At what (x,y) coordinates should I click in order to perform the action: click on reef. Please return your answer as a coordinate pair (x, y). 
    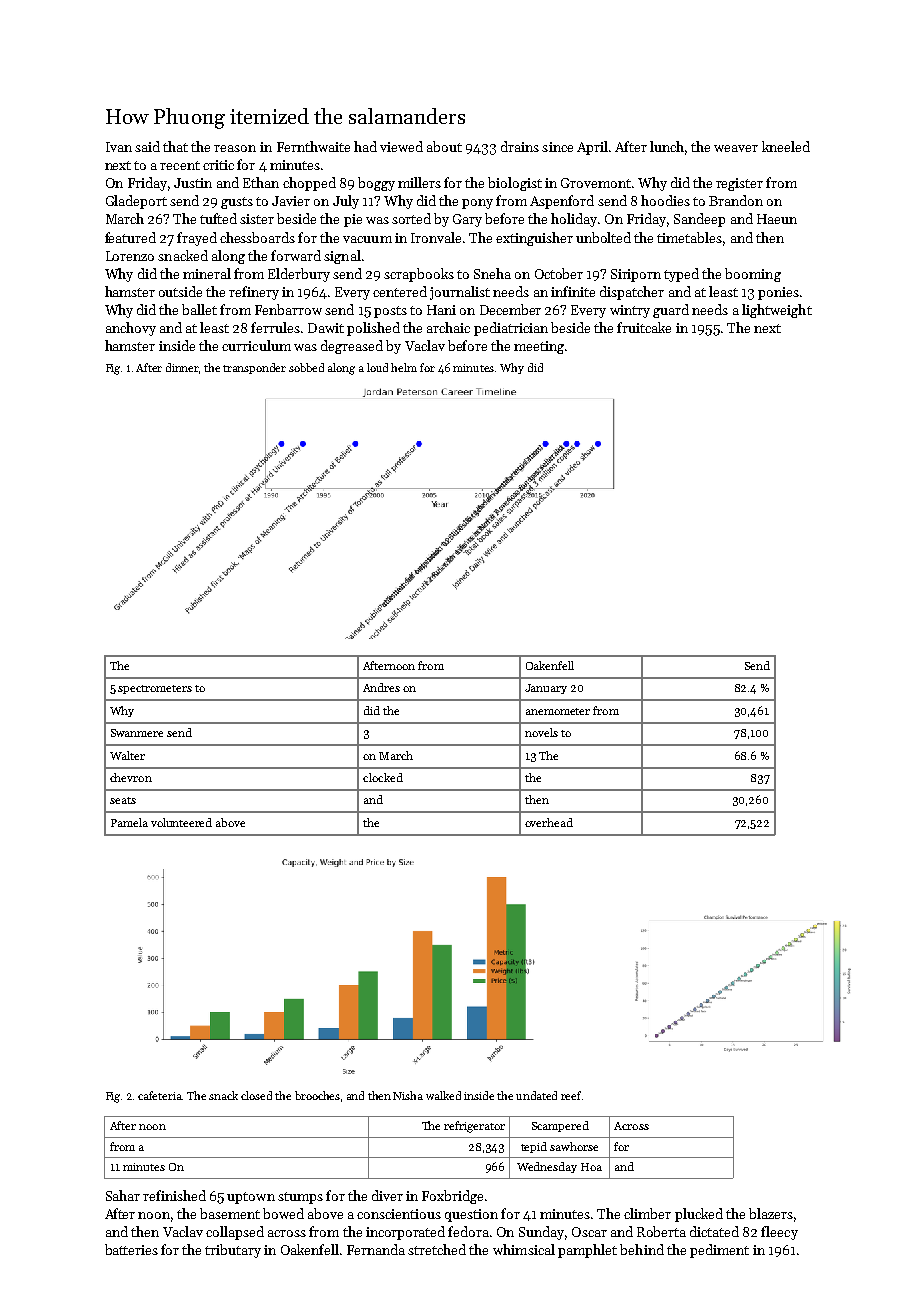
    Looking at the image, I should click on (571, 1095).
